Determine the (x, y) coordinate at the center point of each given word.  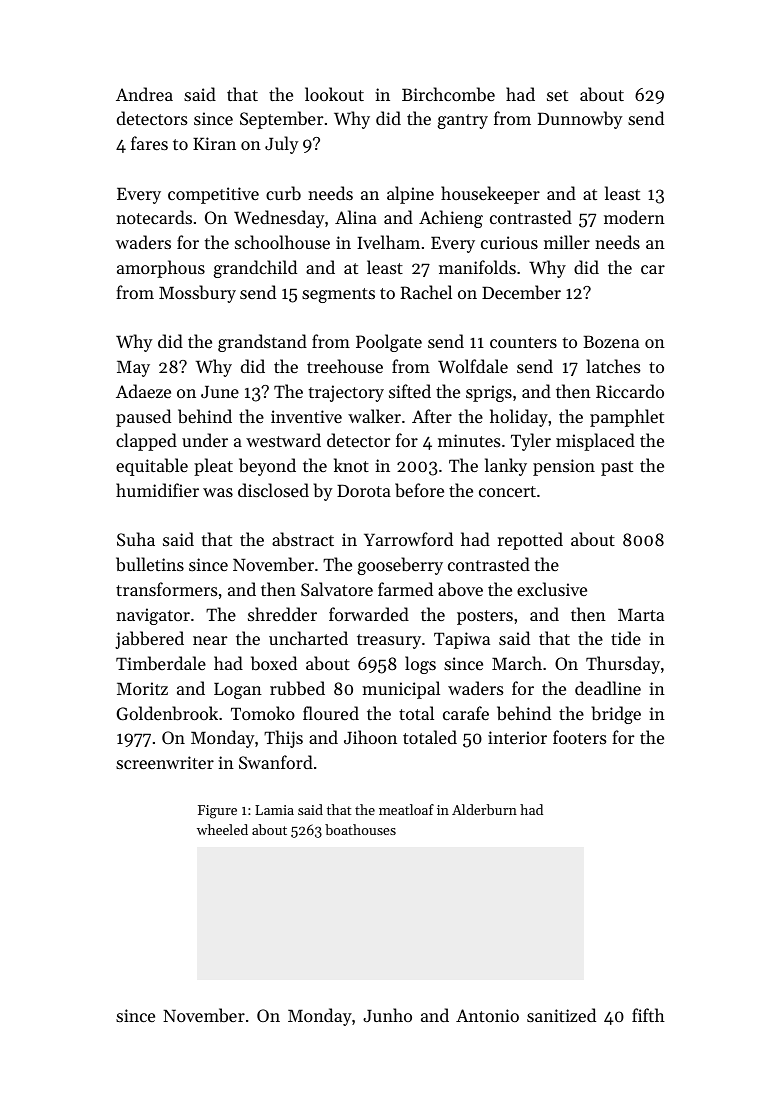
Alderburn (484, 809)
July (281, 145)
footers (579, 737)
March (517, 663)
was (218, 492)
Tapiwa (462, 640)
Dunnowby (580, 120)
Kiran (214, 143)
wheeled (222, 829)
